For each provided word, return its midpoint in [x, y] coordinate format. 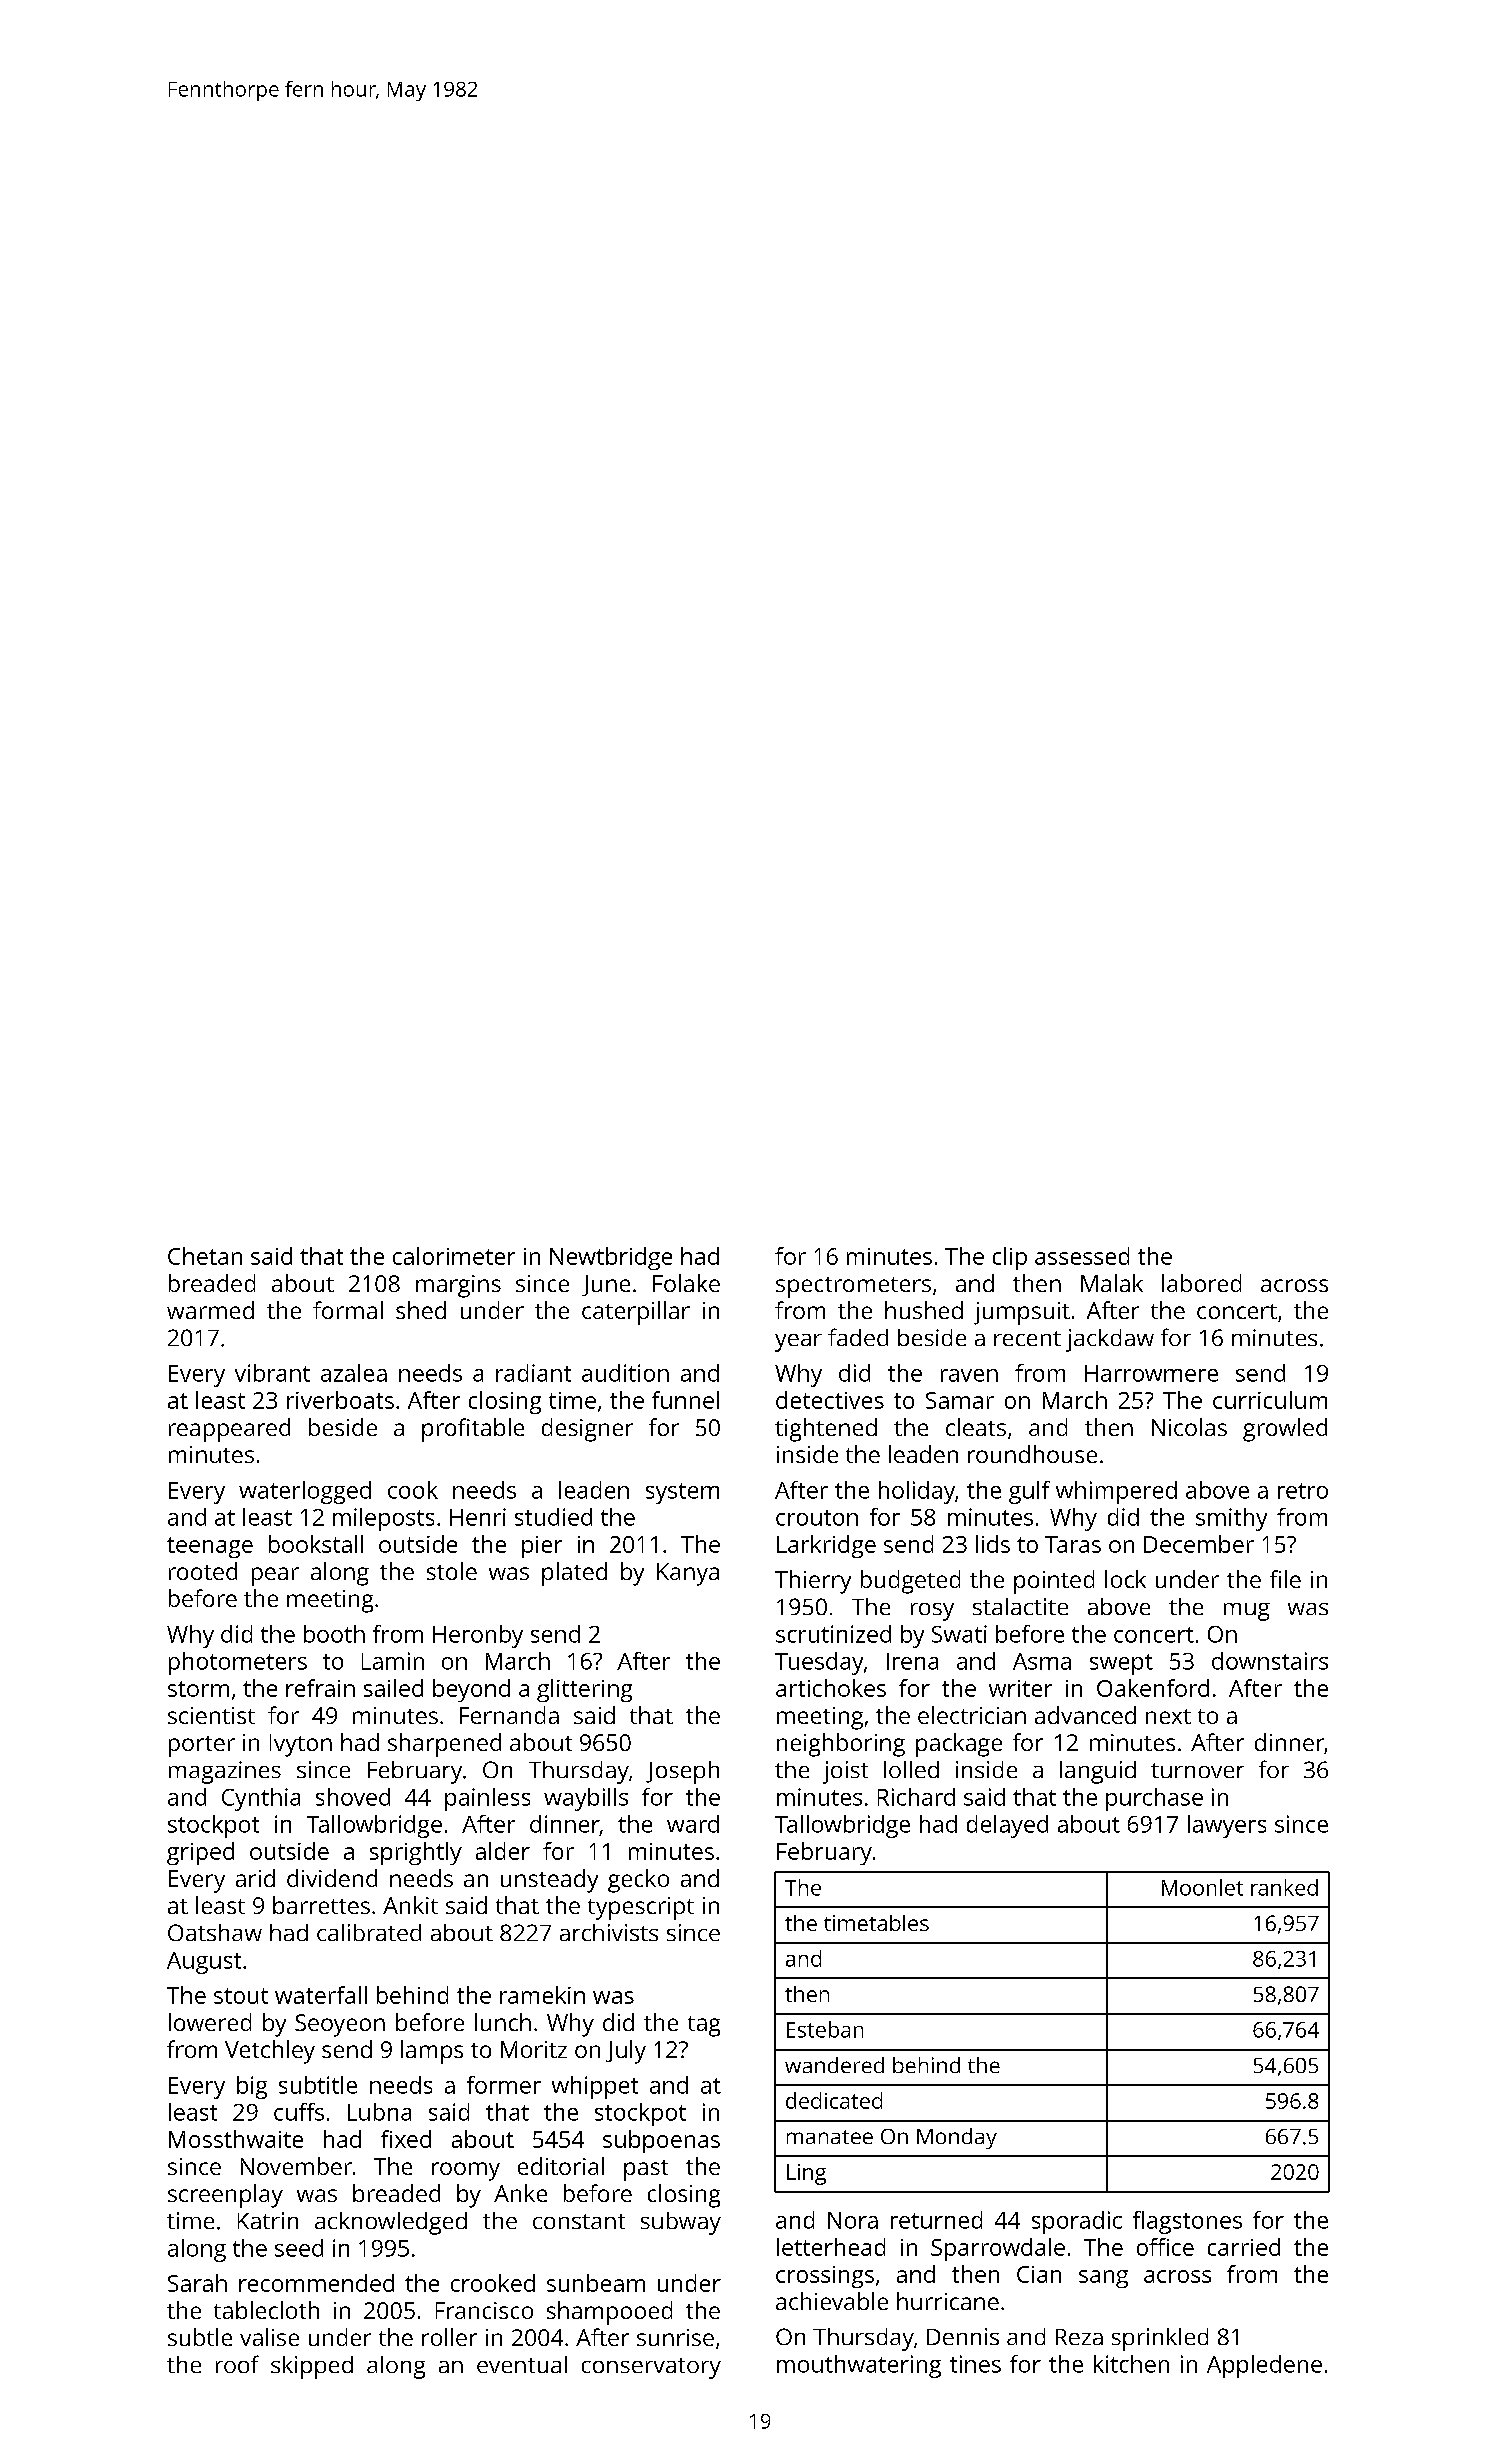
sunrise [675, 2337]
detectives [830, 1400]
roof [237, 2364]
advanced [1085, 1715]
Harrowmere [1151, 1373]
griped [200, 1853]
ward [693, 1824]
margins [458, 1286]
